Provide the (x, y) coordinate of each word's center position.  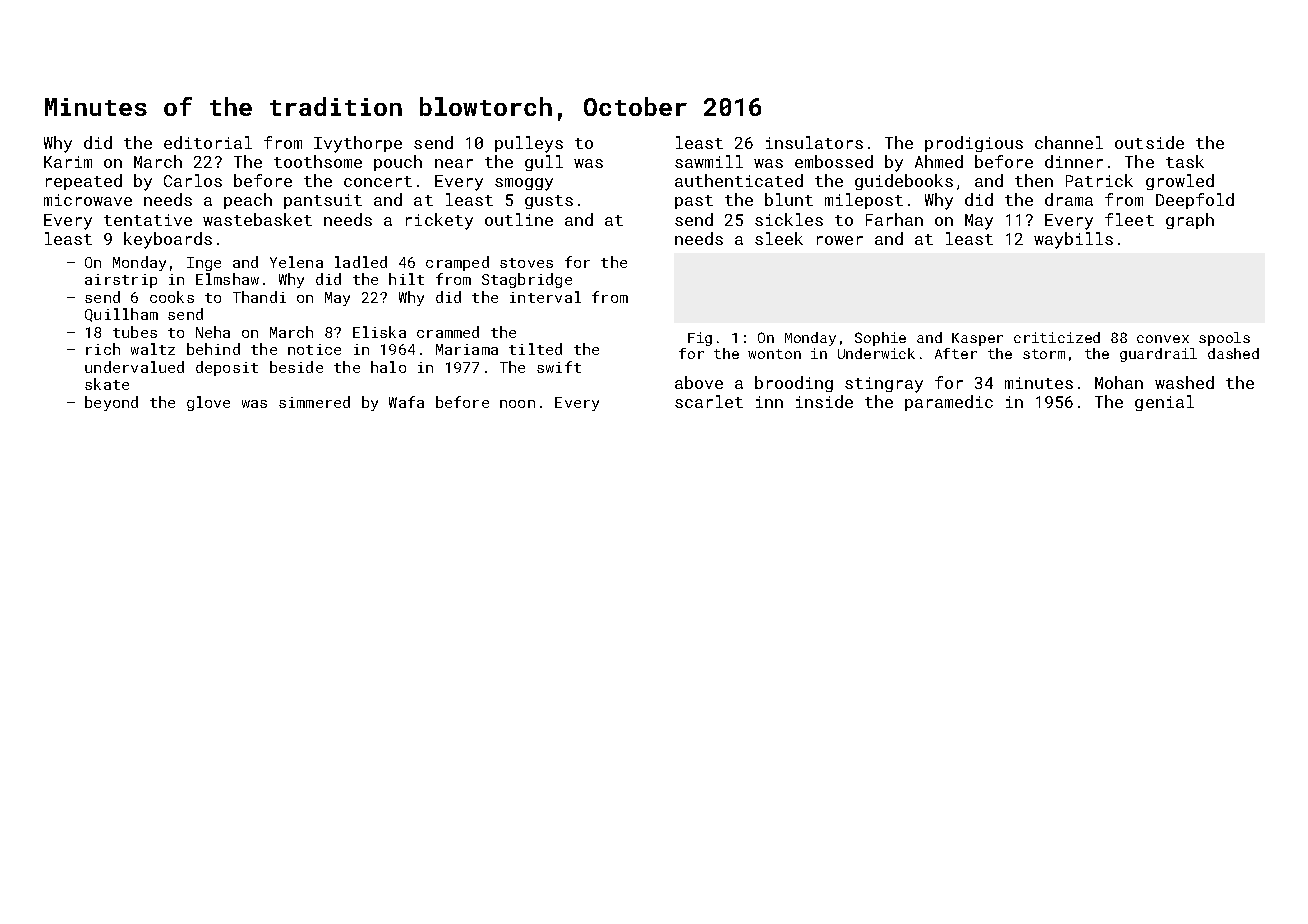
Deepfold (1195, 201)
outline (519, 219)
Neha (213, 332)
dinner (1074, 161)
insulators (814, 142)
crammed (448, 332)
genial (1164, 403)
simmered (314, 402)
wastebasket (257, 219)
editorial (208, 142)
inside (824, 401)
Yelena (296, 262)
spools (1224, 339)
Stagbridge (527, 280)
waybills (1073, 240)
